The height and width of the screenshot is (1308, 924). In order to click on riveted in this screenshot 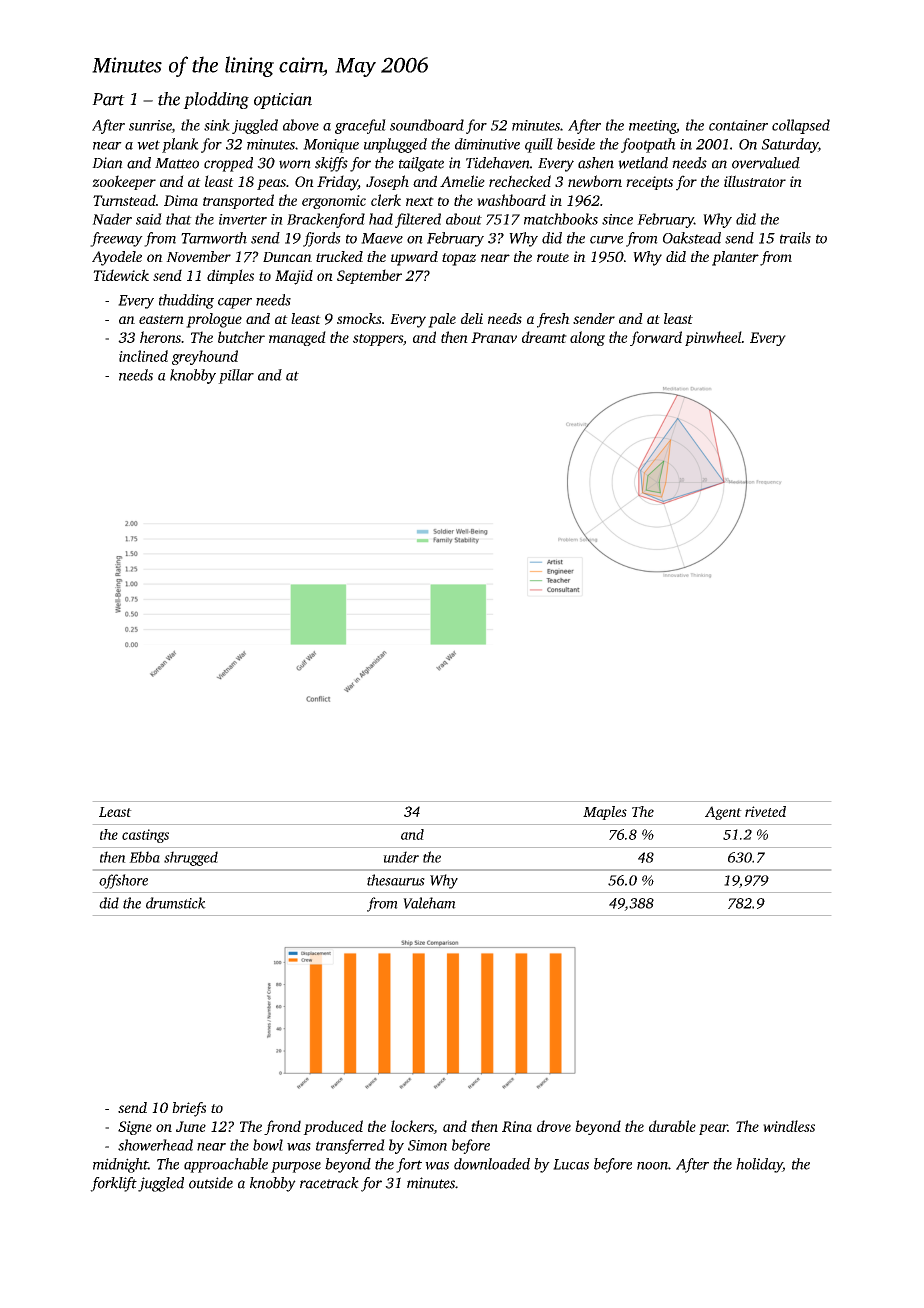, I will do `click(765, 811)`.
